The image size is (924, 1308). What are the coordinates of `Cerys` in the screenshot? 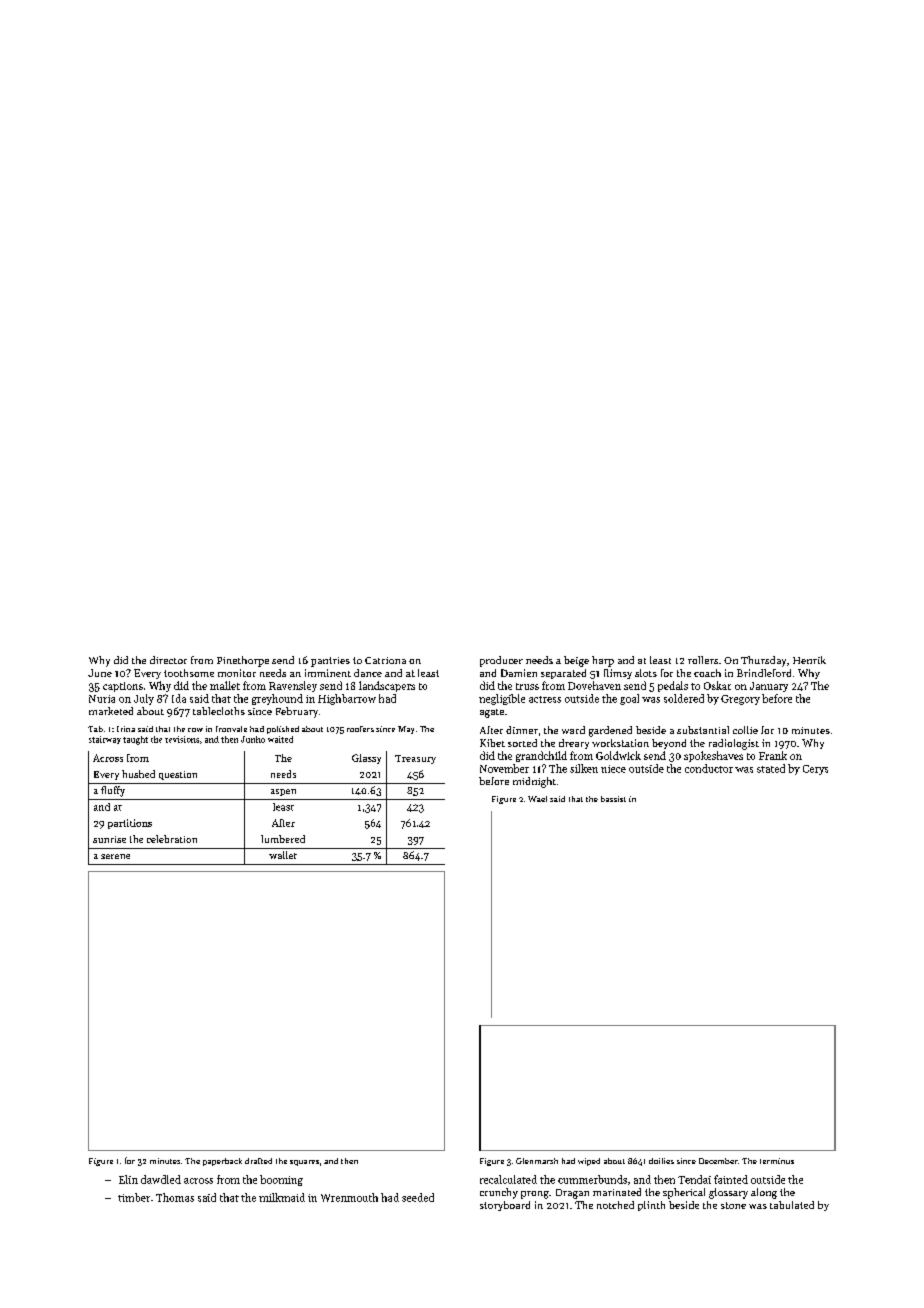 It's located at (815, 770).
